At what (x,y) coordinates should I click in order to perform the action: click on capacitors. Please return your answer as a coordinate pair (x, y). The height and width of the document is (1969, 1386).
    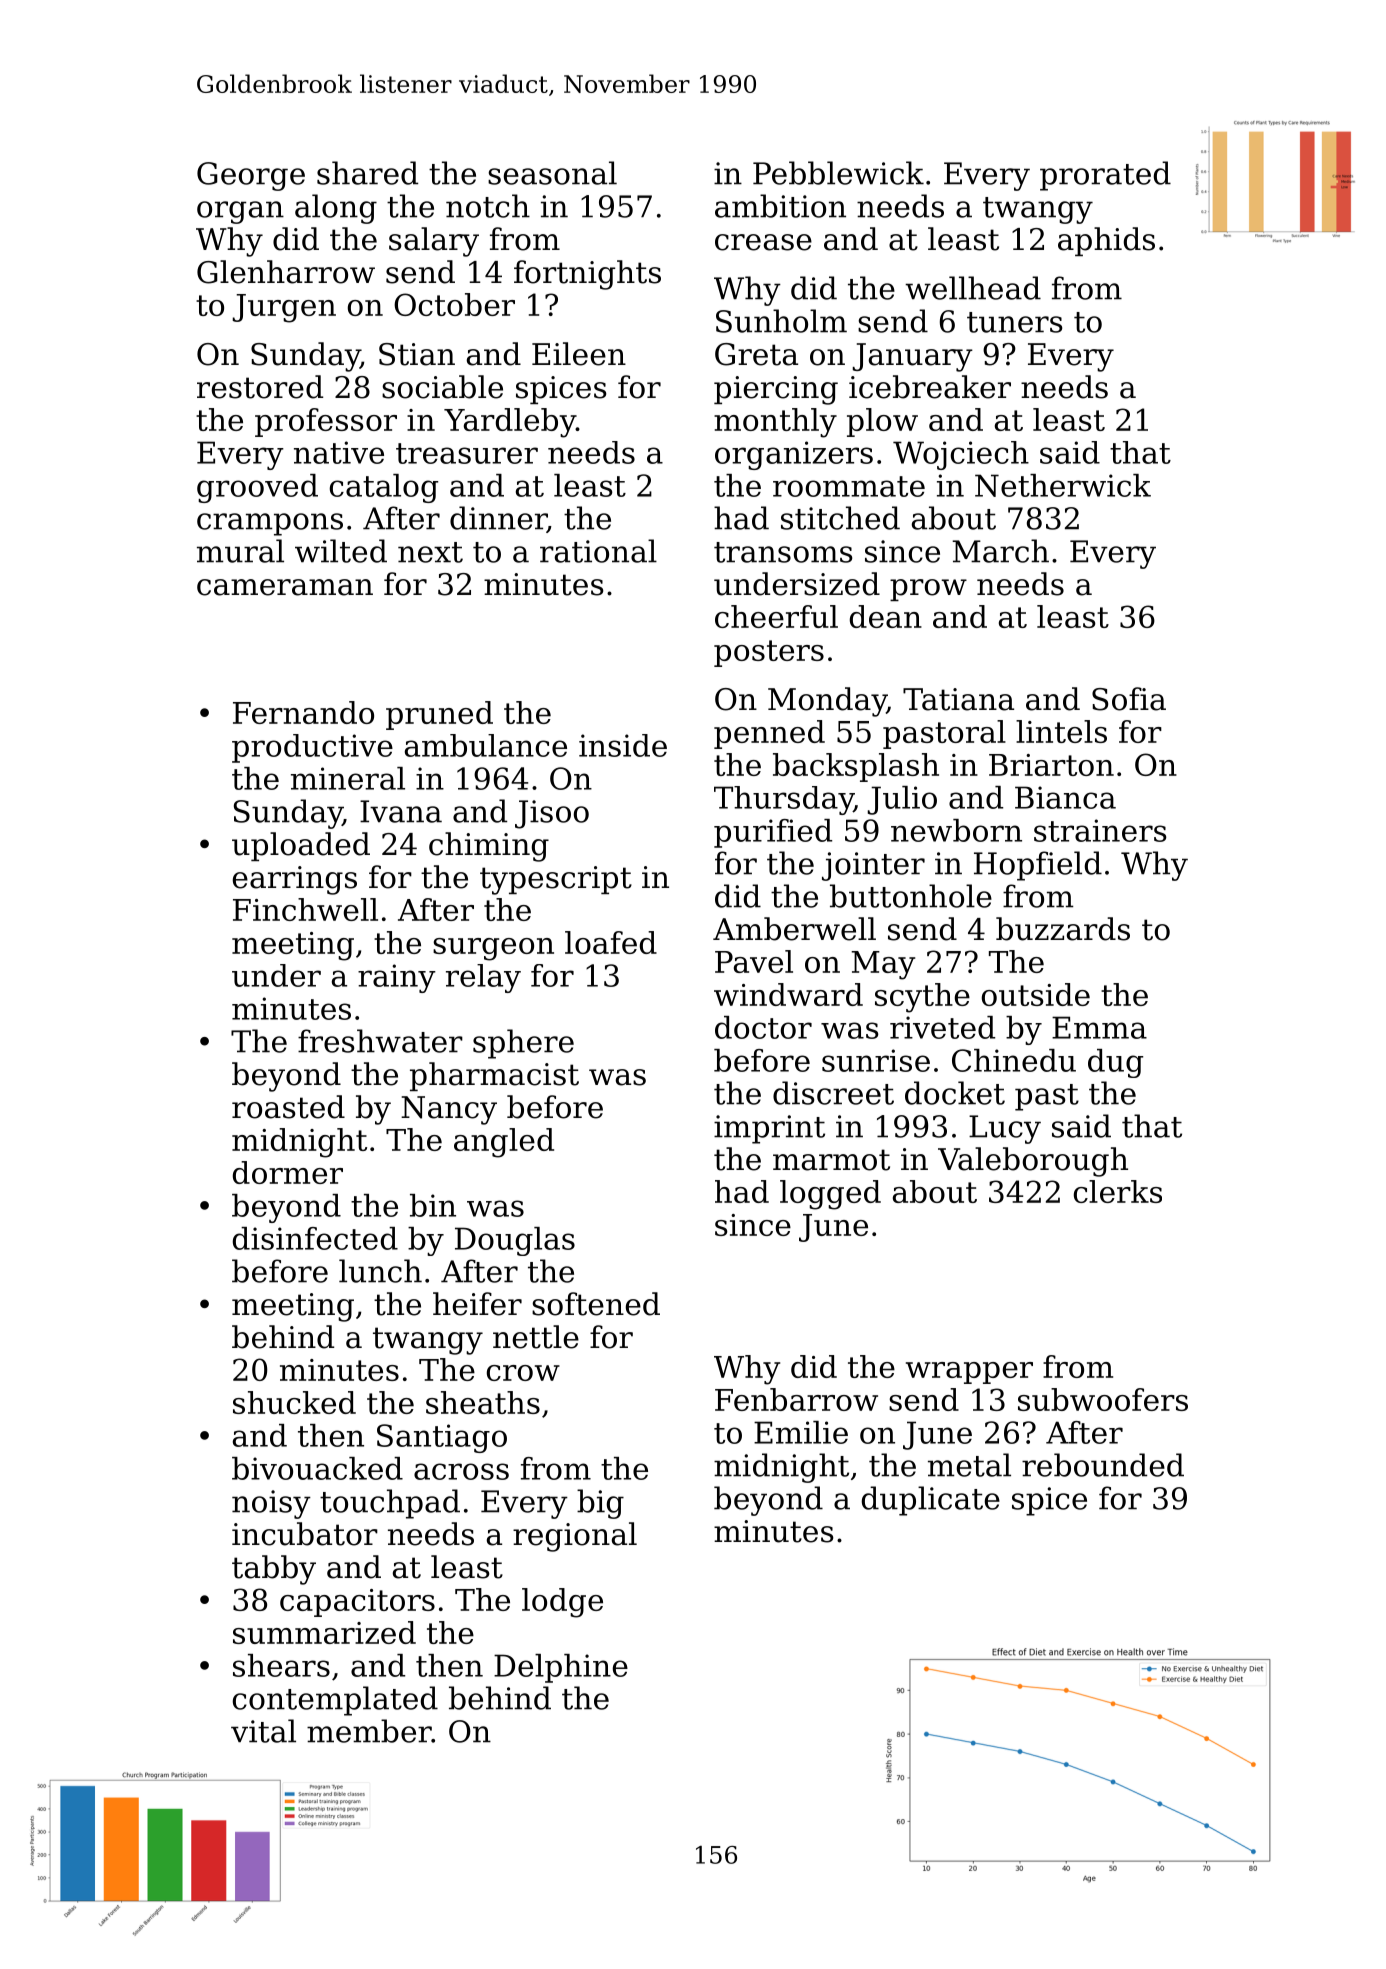
    Looking at the image, I should click on (357, 1603).
